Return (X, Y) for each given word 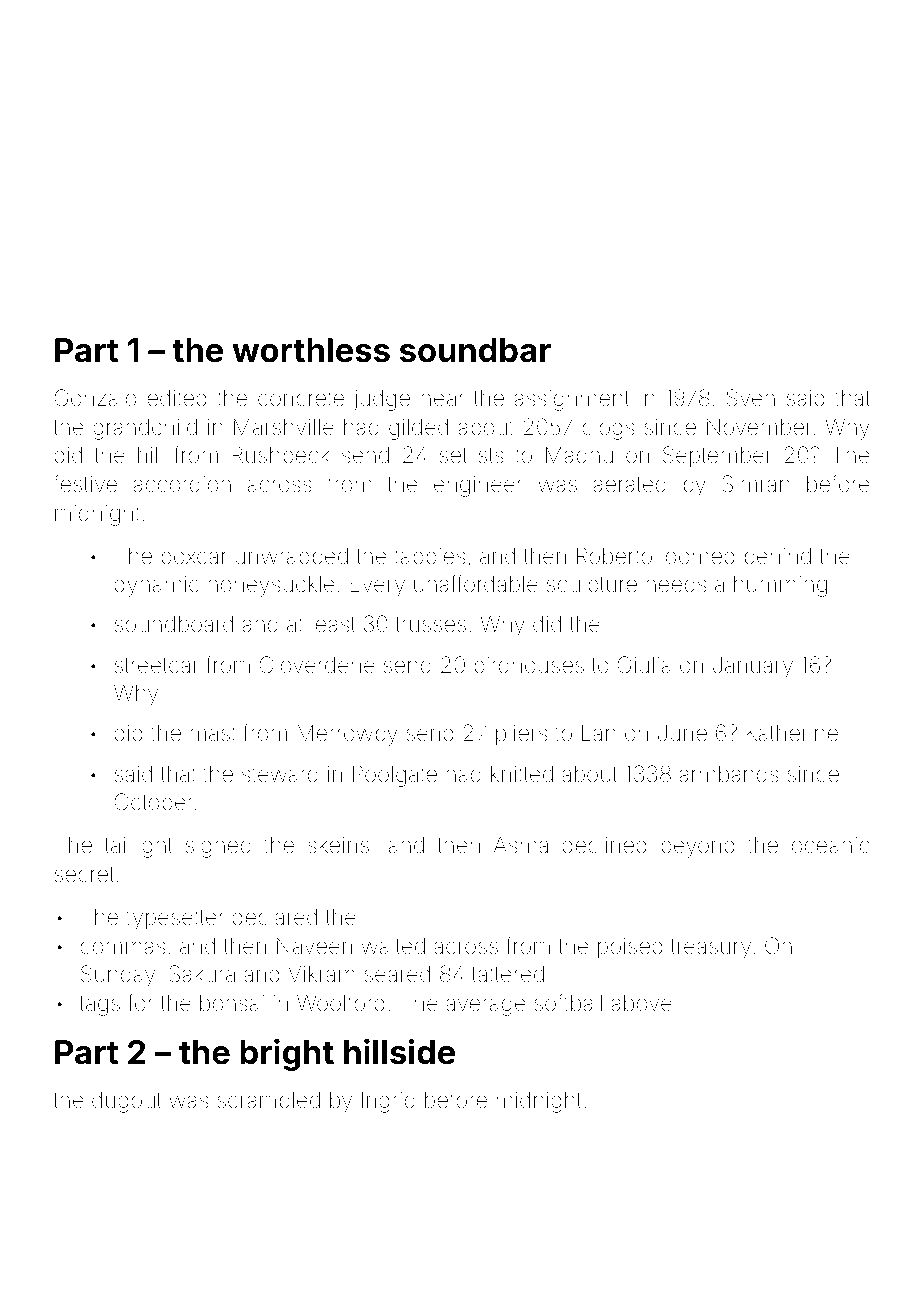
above (641, 1003)
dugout (126, 1102)
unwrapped (292, 558)
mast (213, 734)
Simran (756, 484)
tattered (508, 974)
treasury (711, 949)
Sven (751, 398)
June (682, 733)
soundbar (475, 350)
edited (176, 398)
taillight (138, 847)
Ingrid (388, 1102)
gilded (418, 429)
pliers (521, 735)
